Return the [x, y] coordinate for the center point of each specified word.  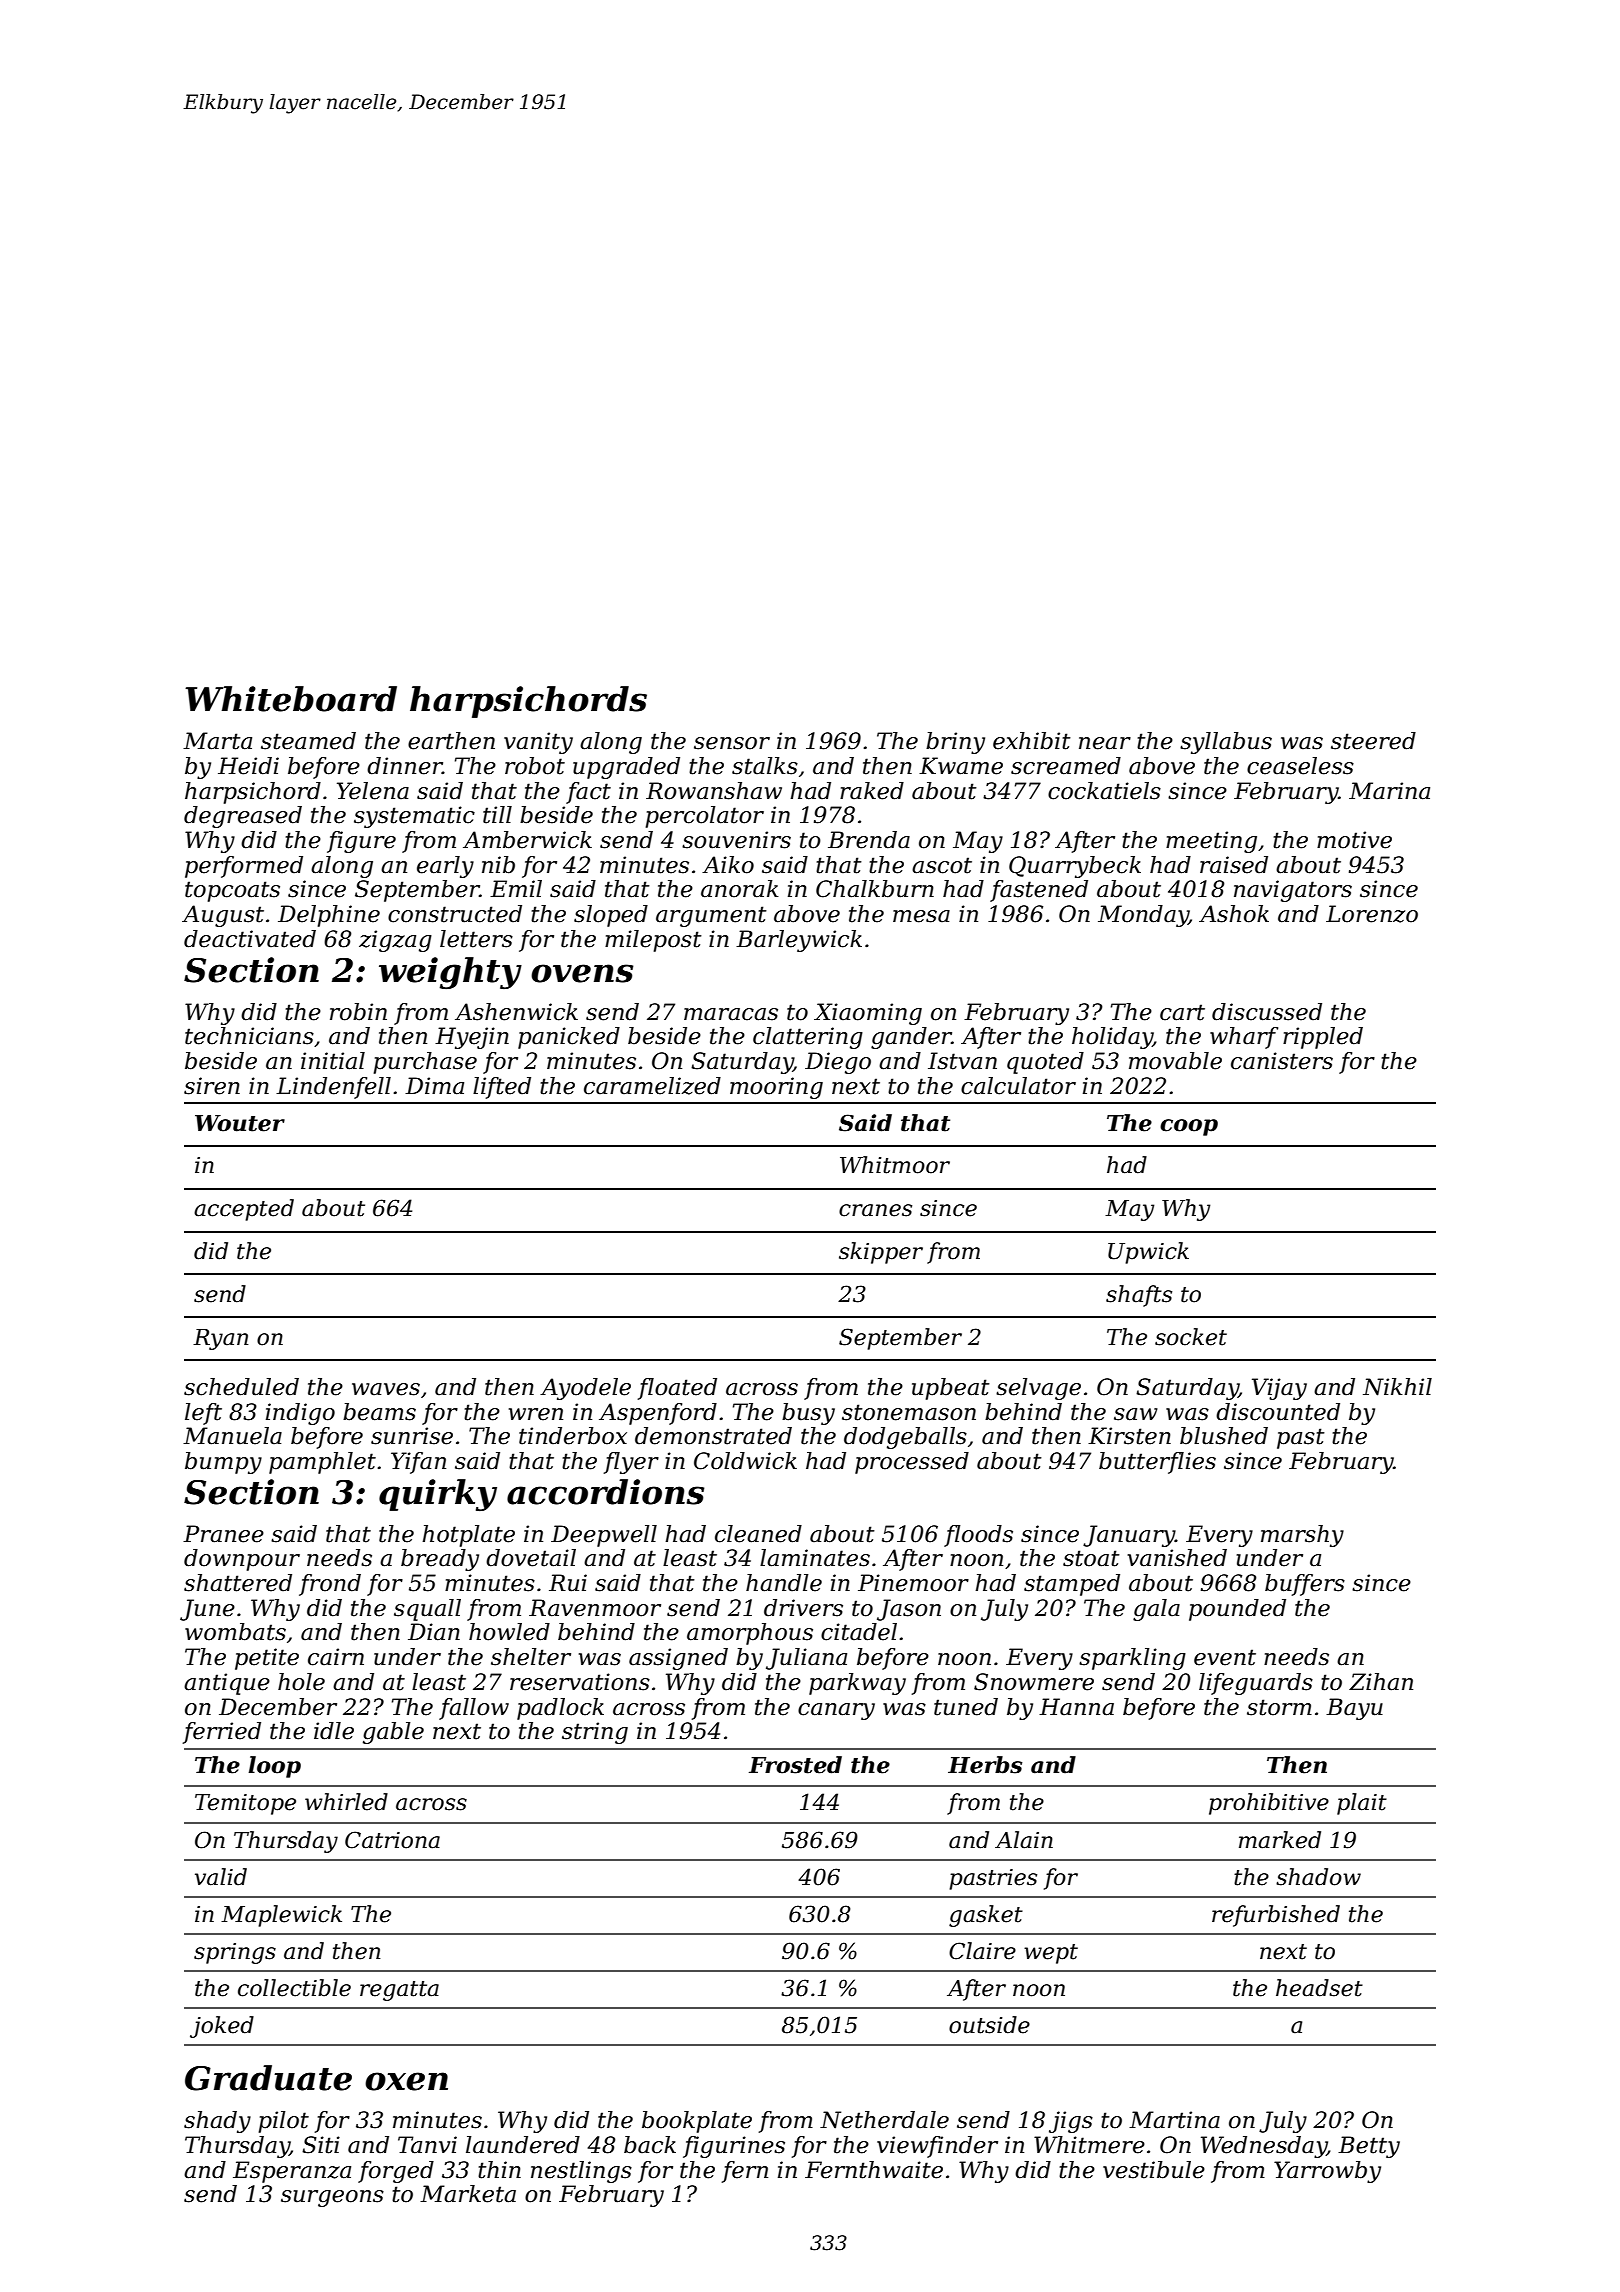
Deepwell [604, 1536]
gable [393, 1733]
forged [396, 2172]
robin [358, 1012]
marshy [1302, 1536]
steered [1373, 741]
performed [244, 867]
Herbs [985, 1765]
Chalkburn [875, 889]
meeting [1211, 842]
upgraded [626, 768]
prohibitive [1269, 1804]
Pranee [223, 1534]
